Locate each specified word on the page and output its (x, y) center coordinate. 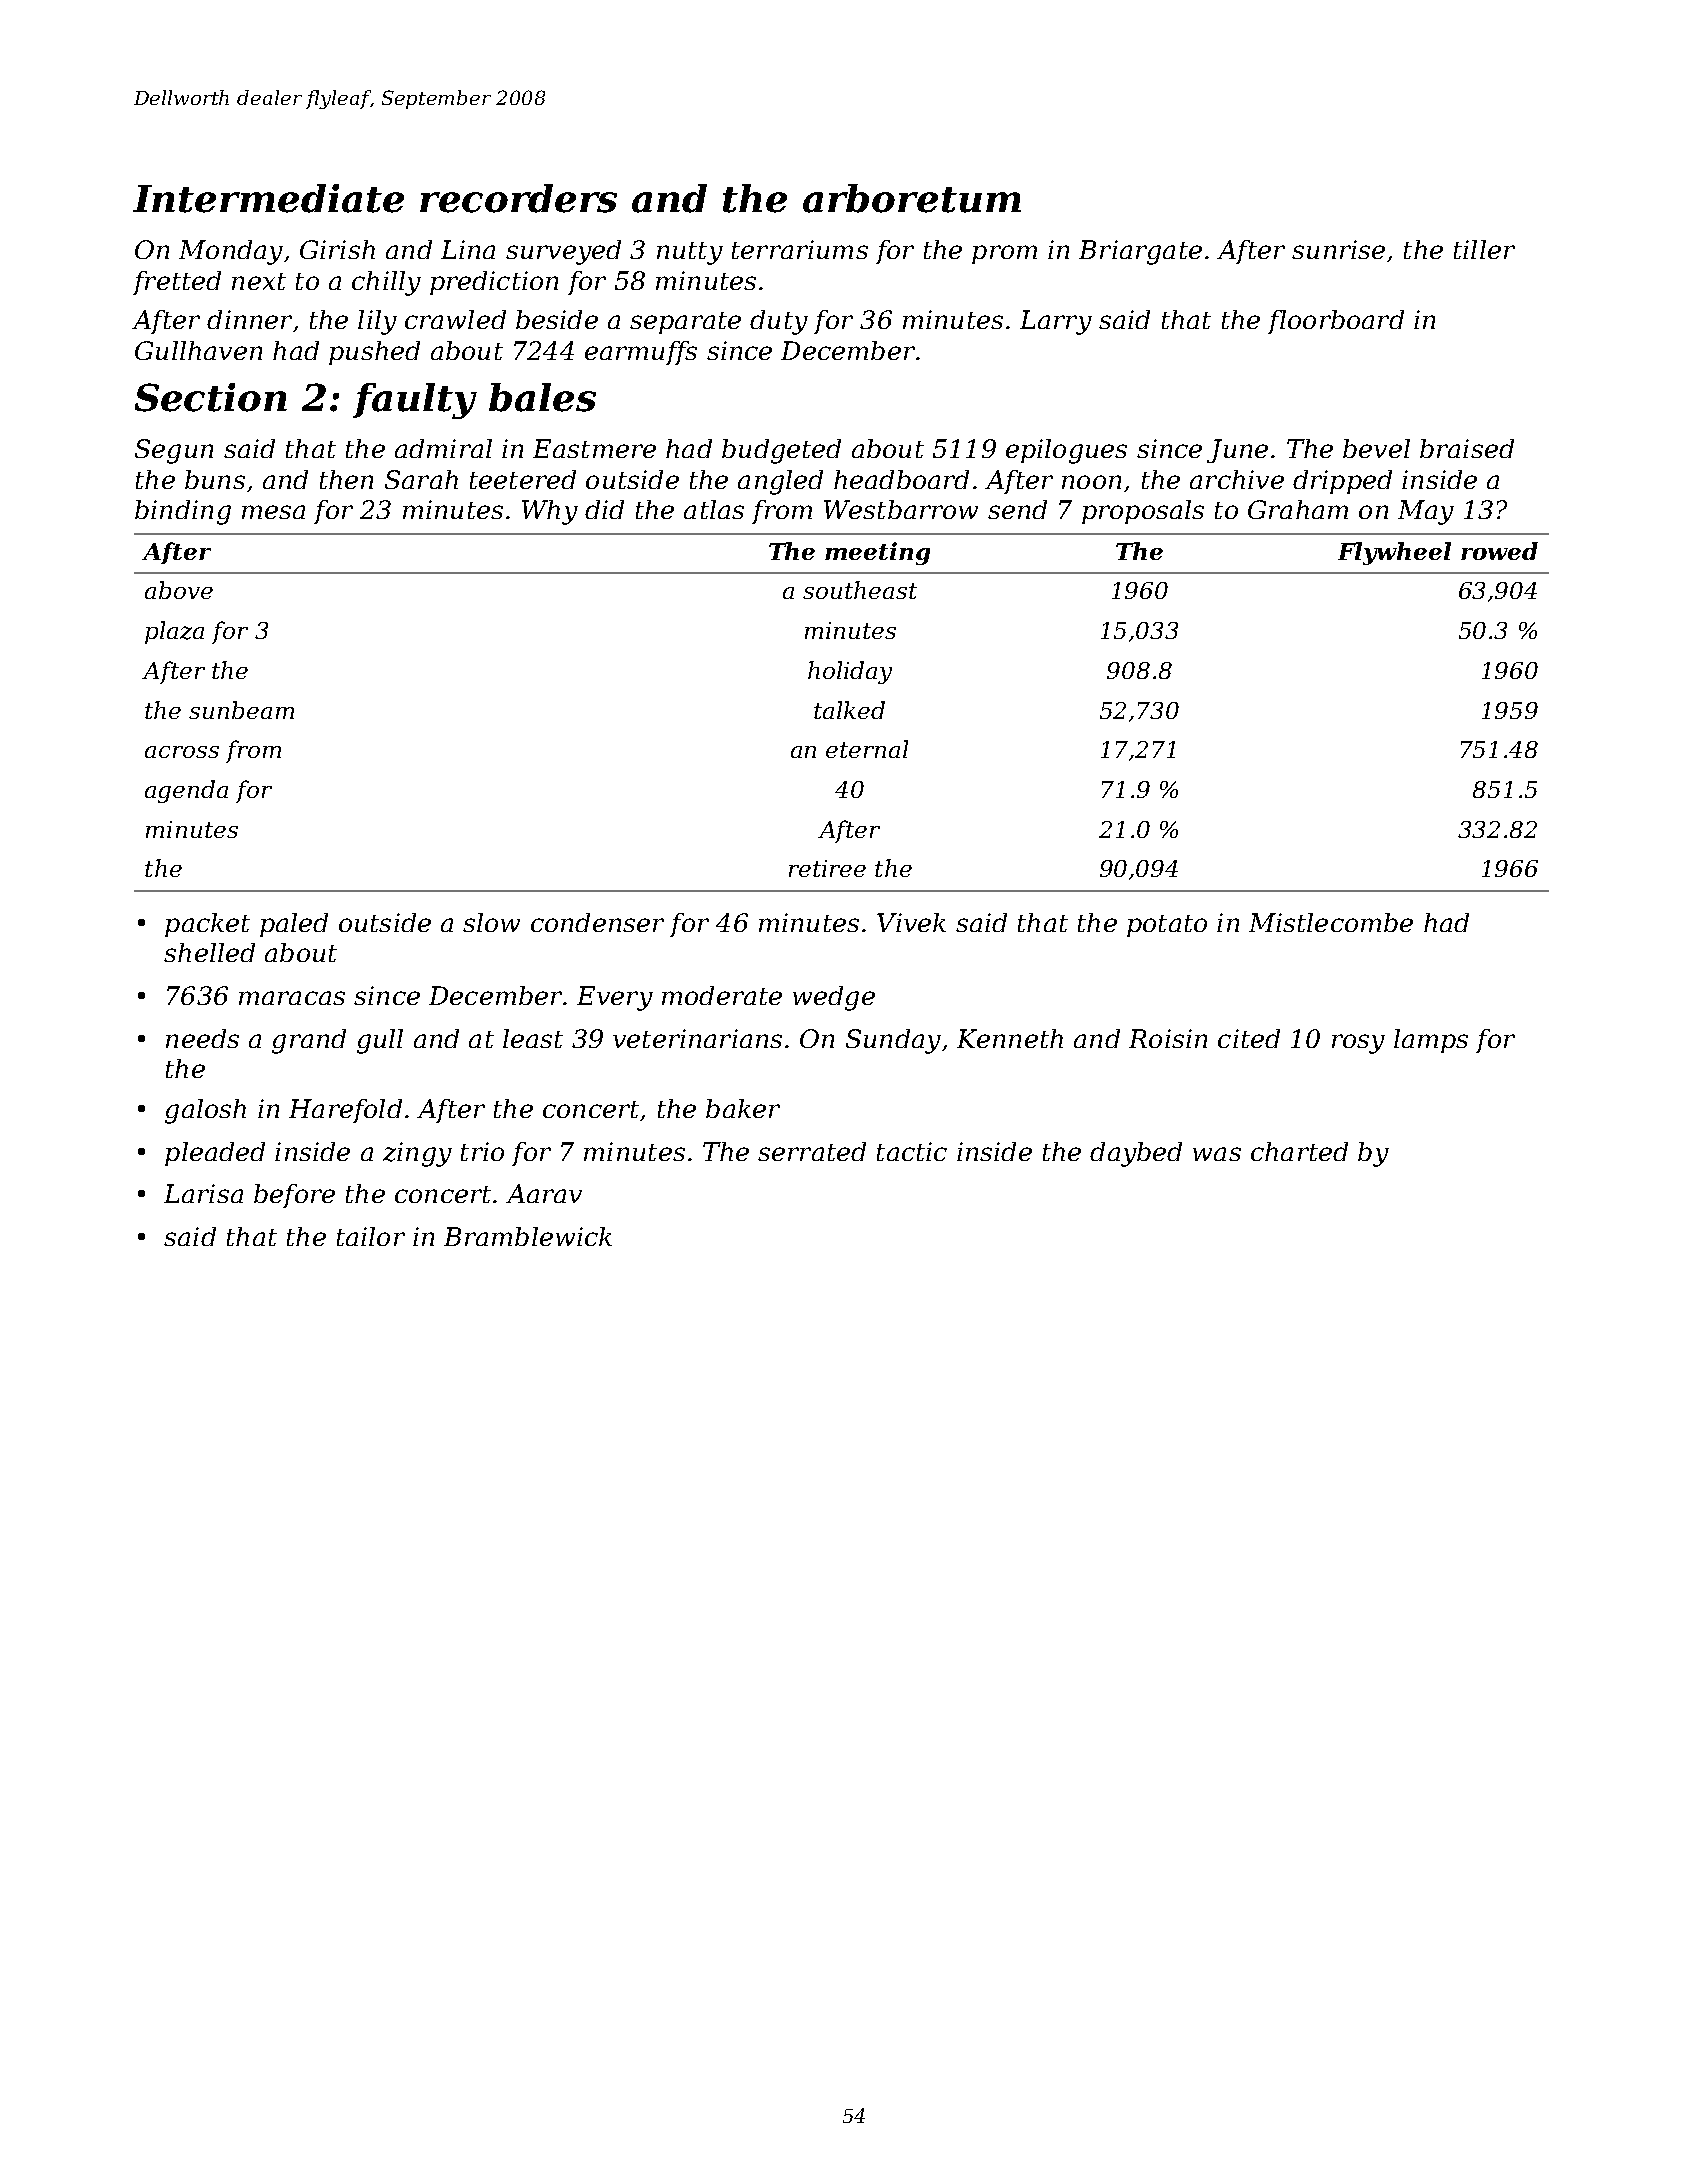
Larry (1056, 322)
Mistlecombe (1331, 922)
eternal (867, 749)
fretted (177, 283)
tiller (1484, 249)
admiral (443, 448)
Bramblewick (528, 1236)
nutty (690, 253)
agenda (186, 791)
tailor (371, 1236)
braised (1467, 448)
